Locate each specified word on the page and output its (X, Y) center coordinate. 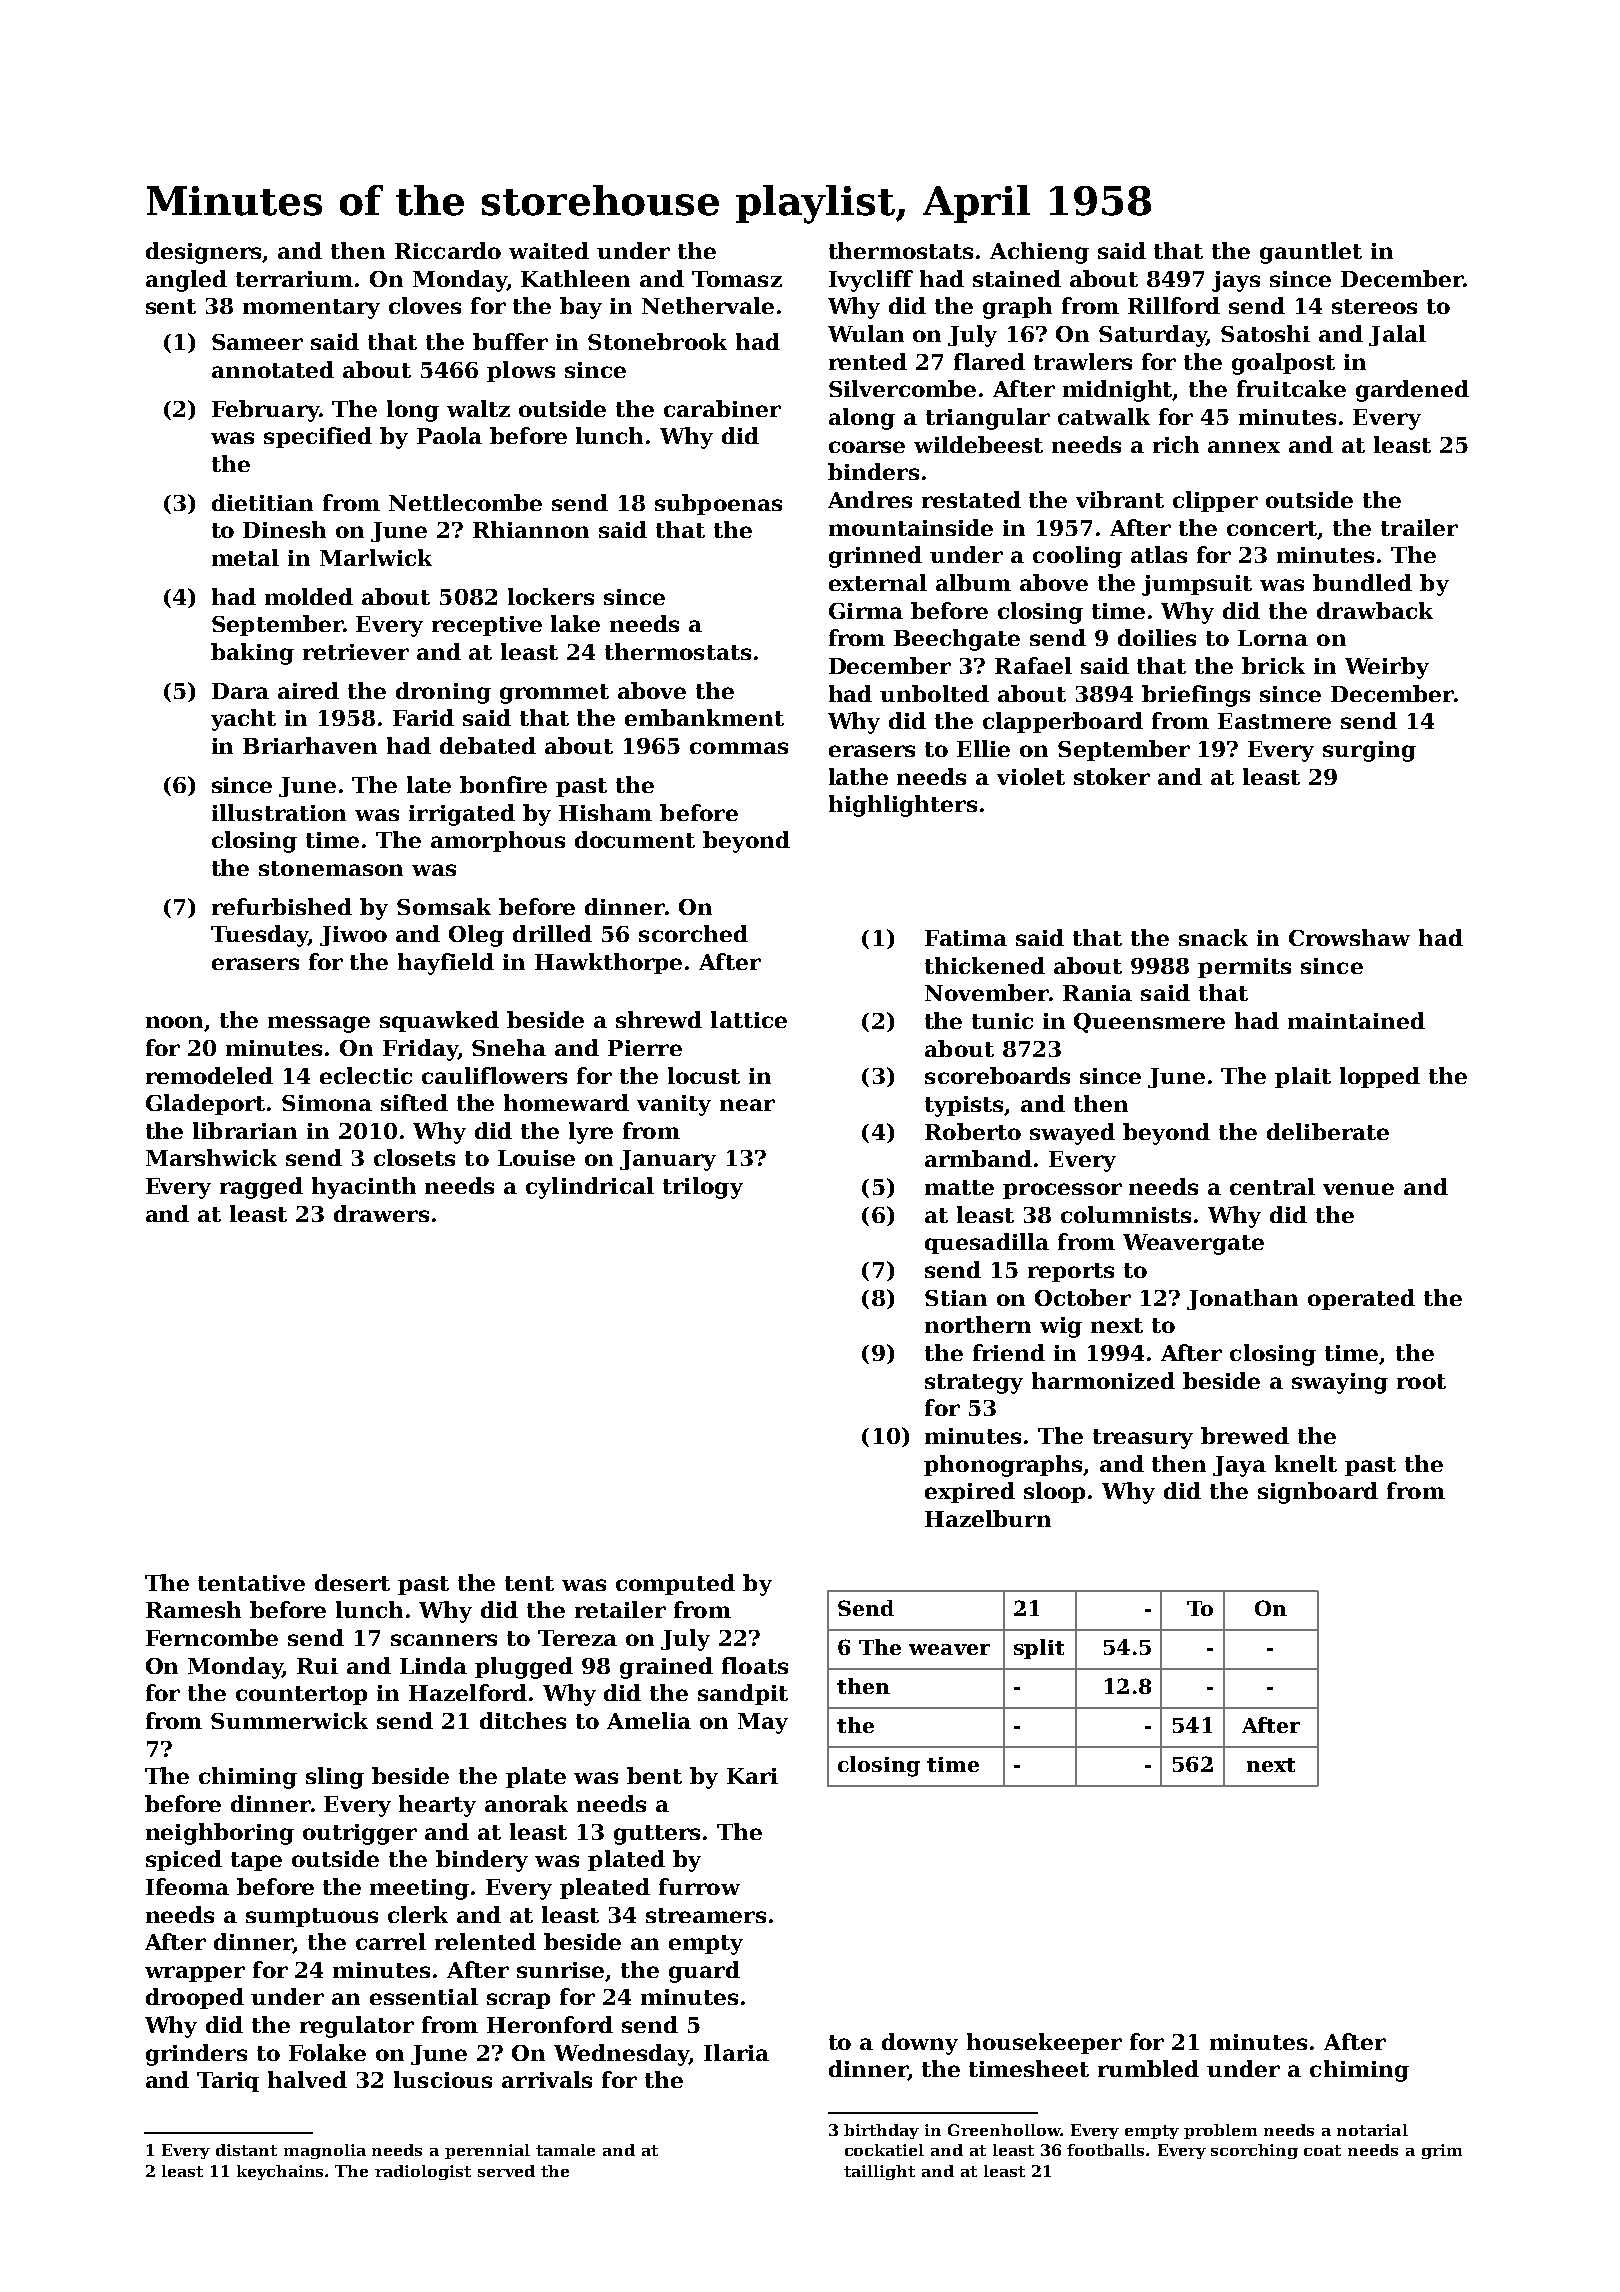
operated (1361, 1299)
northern (978, 1324)
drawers (381, 1213)
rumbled (1148, 2068)
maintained (1356, 1020)
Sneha (509, 1047)
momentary (311, 309)
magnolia (325, 2151)
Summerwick (289, 1720)
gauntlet (1311, 253)
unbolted (934, 693)
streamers (706, 1915)
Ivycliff (871, 281)
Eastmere (1274, 721)
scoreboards (997, 1075)
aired (308, 690)
